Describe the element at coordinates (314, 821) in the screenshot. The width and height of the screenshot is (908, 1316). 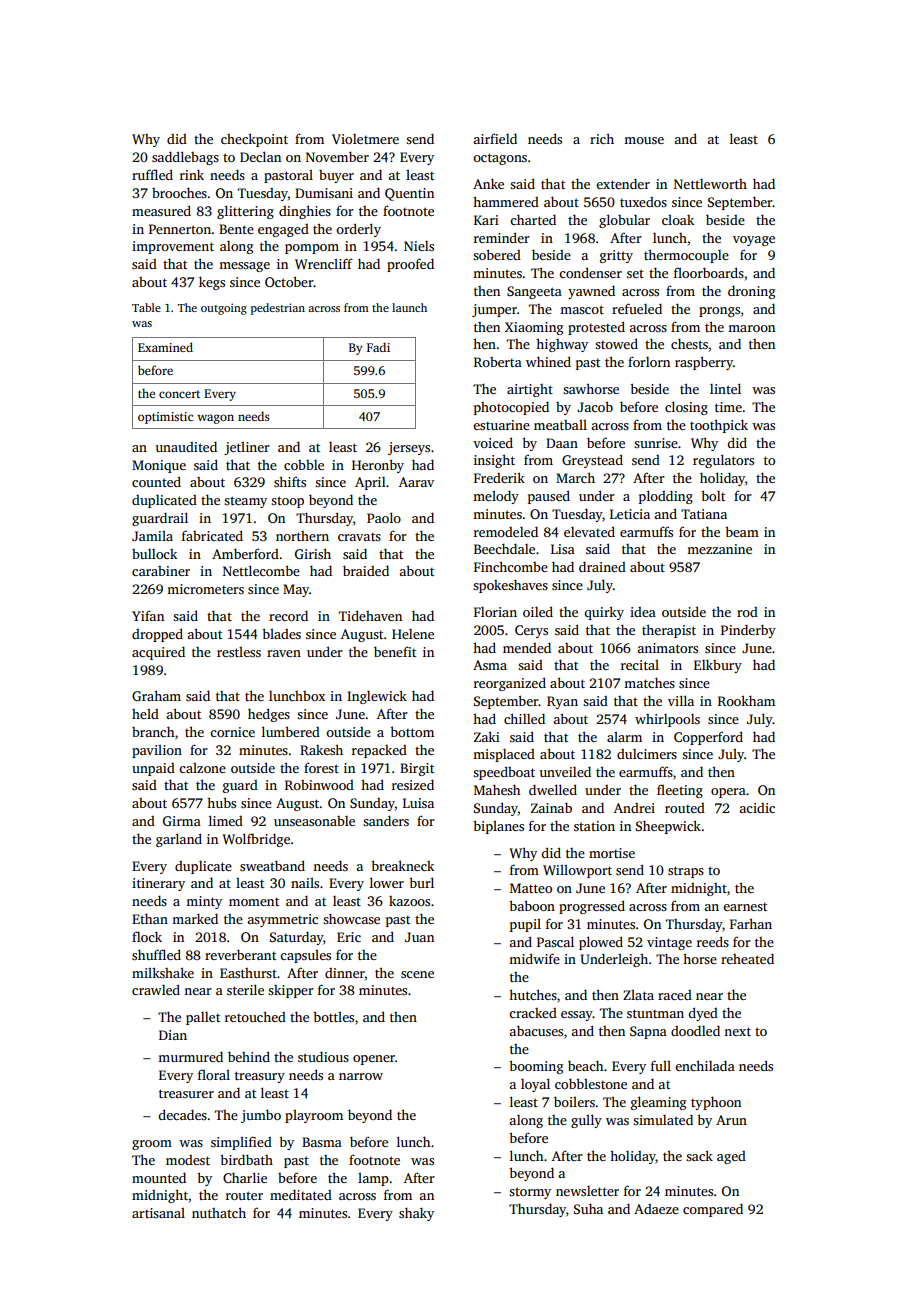
I see `unseasonable` at that location.
